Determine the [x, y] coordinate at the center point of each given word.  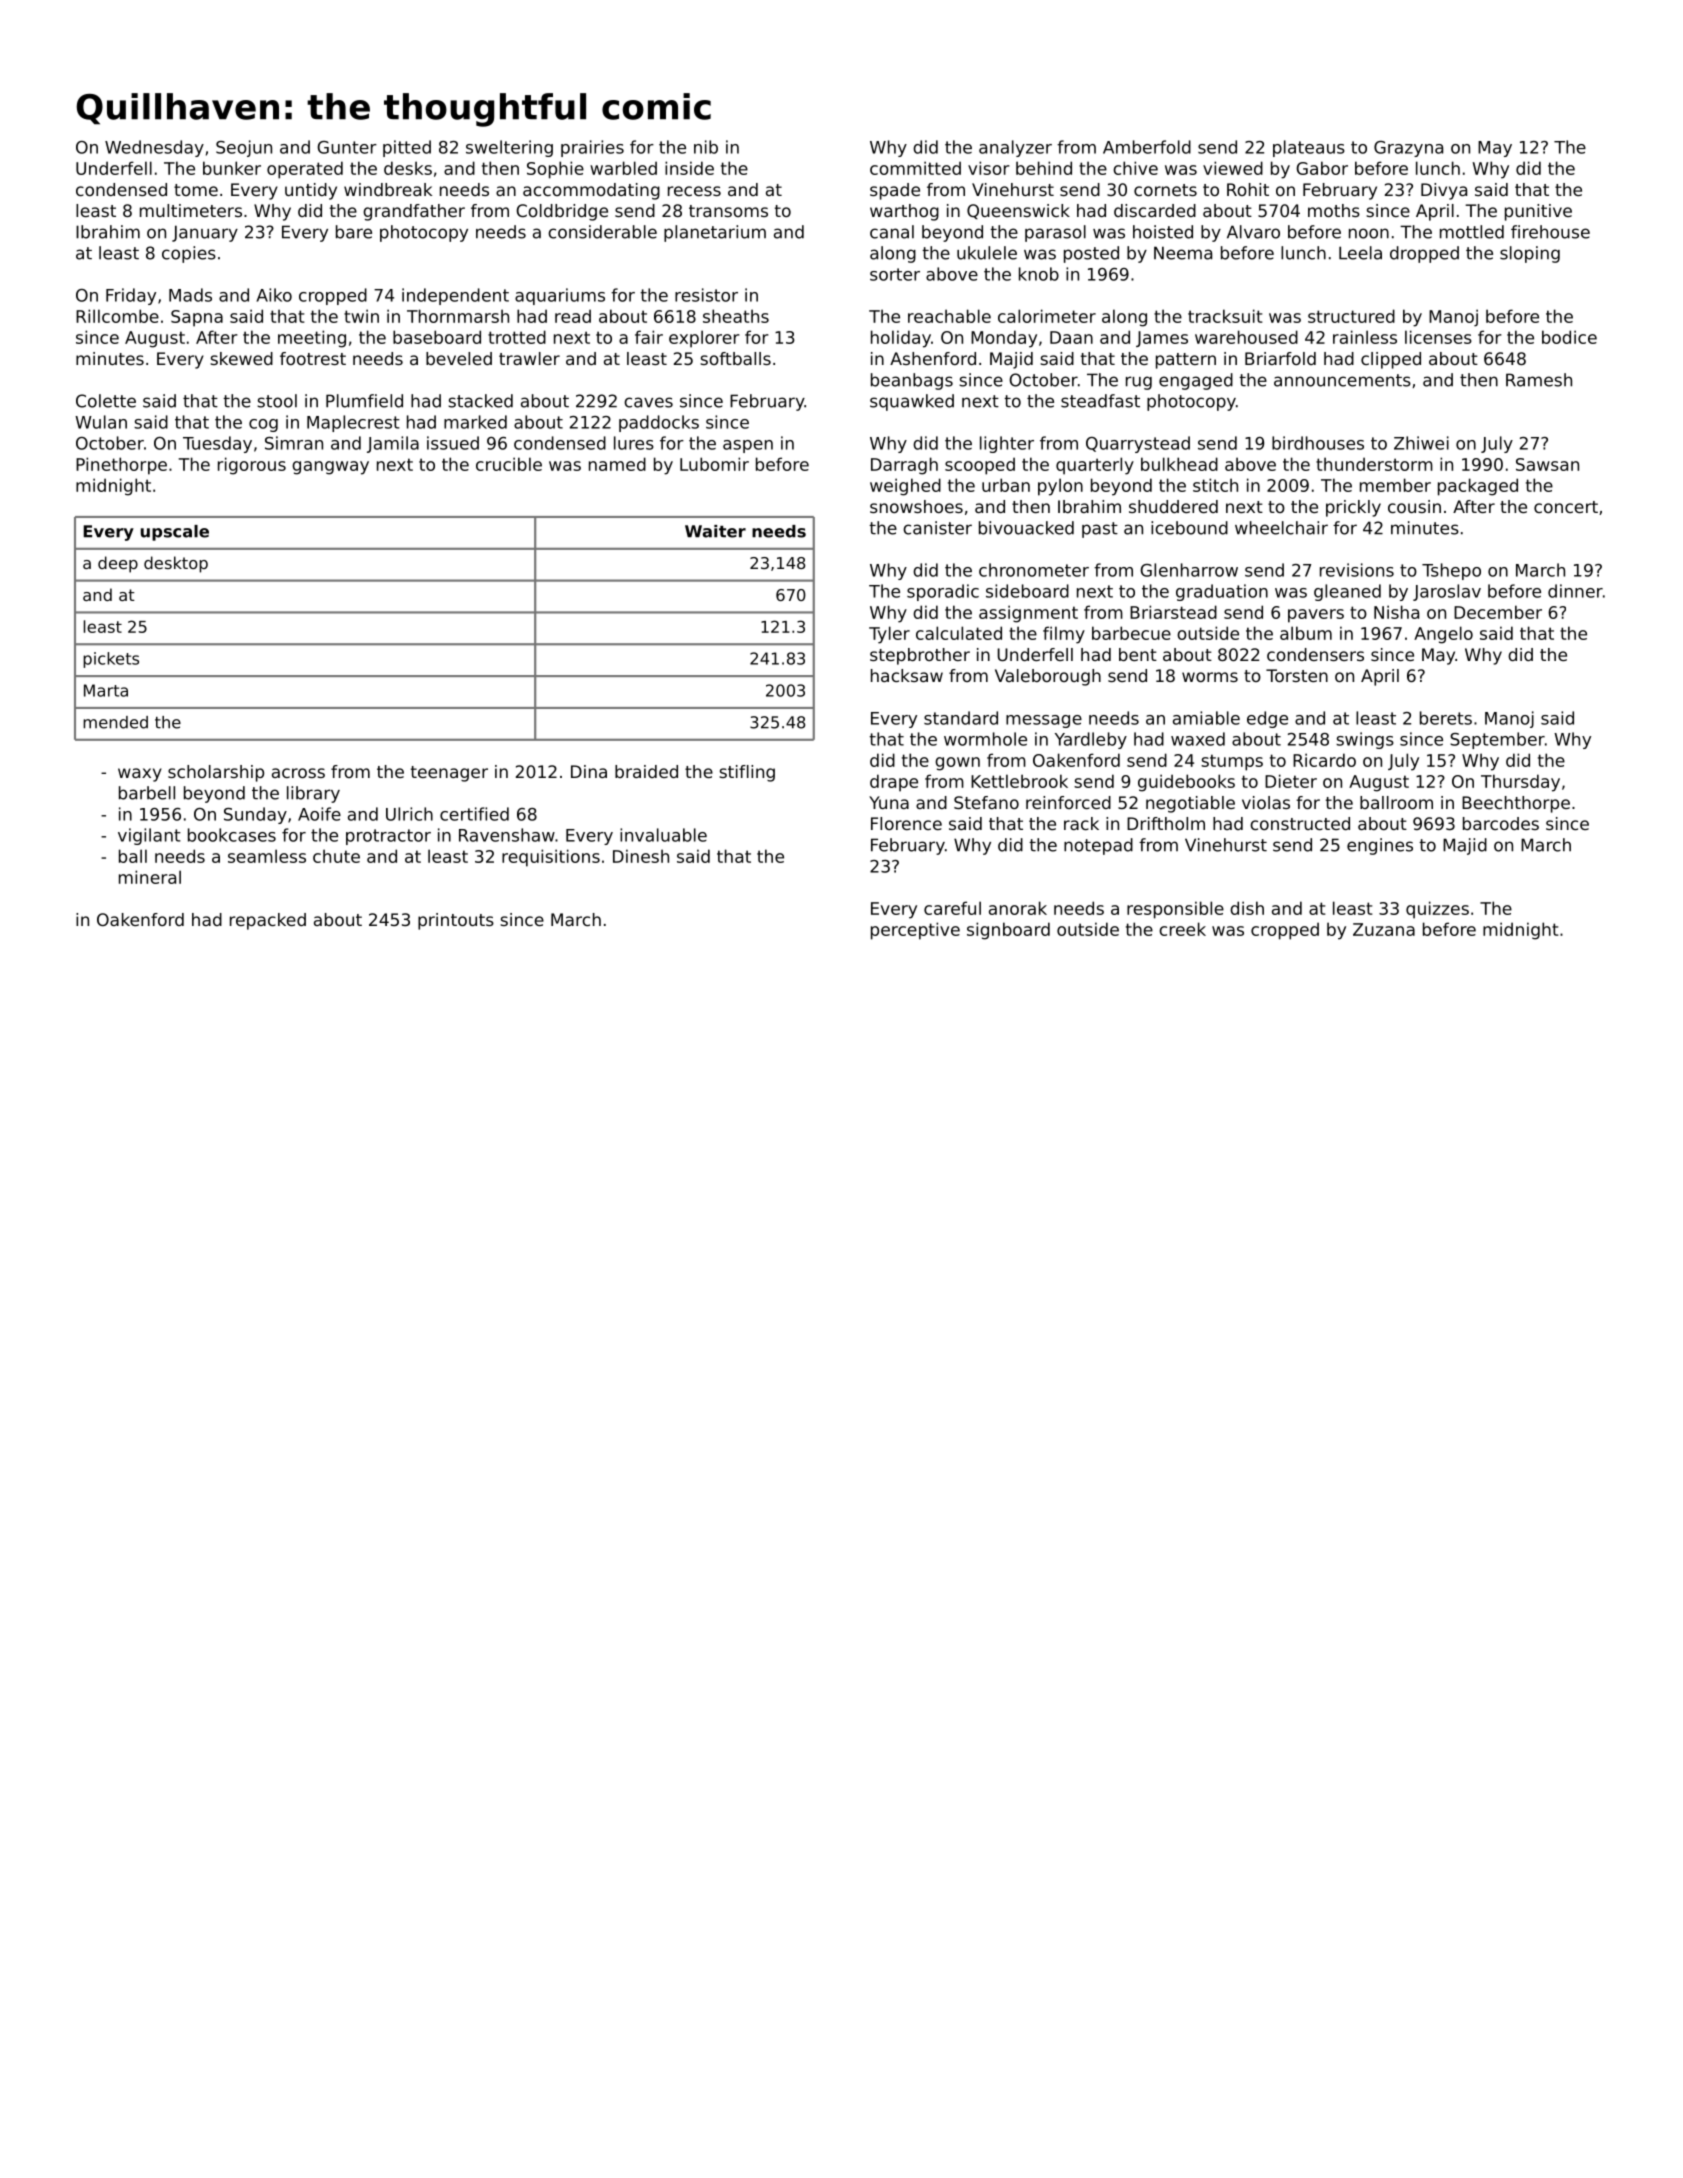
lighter [1007, 444]
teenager [449, 774]
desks [408, 168]
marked [475, 422]
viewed [1233, 168]
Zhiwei [1421, 443]
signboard [1008, 931]
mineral [150, 877]
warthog [904, 212]
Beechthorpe [1516, 804]
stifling [747, 773]
